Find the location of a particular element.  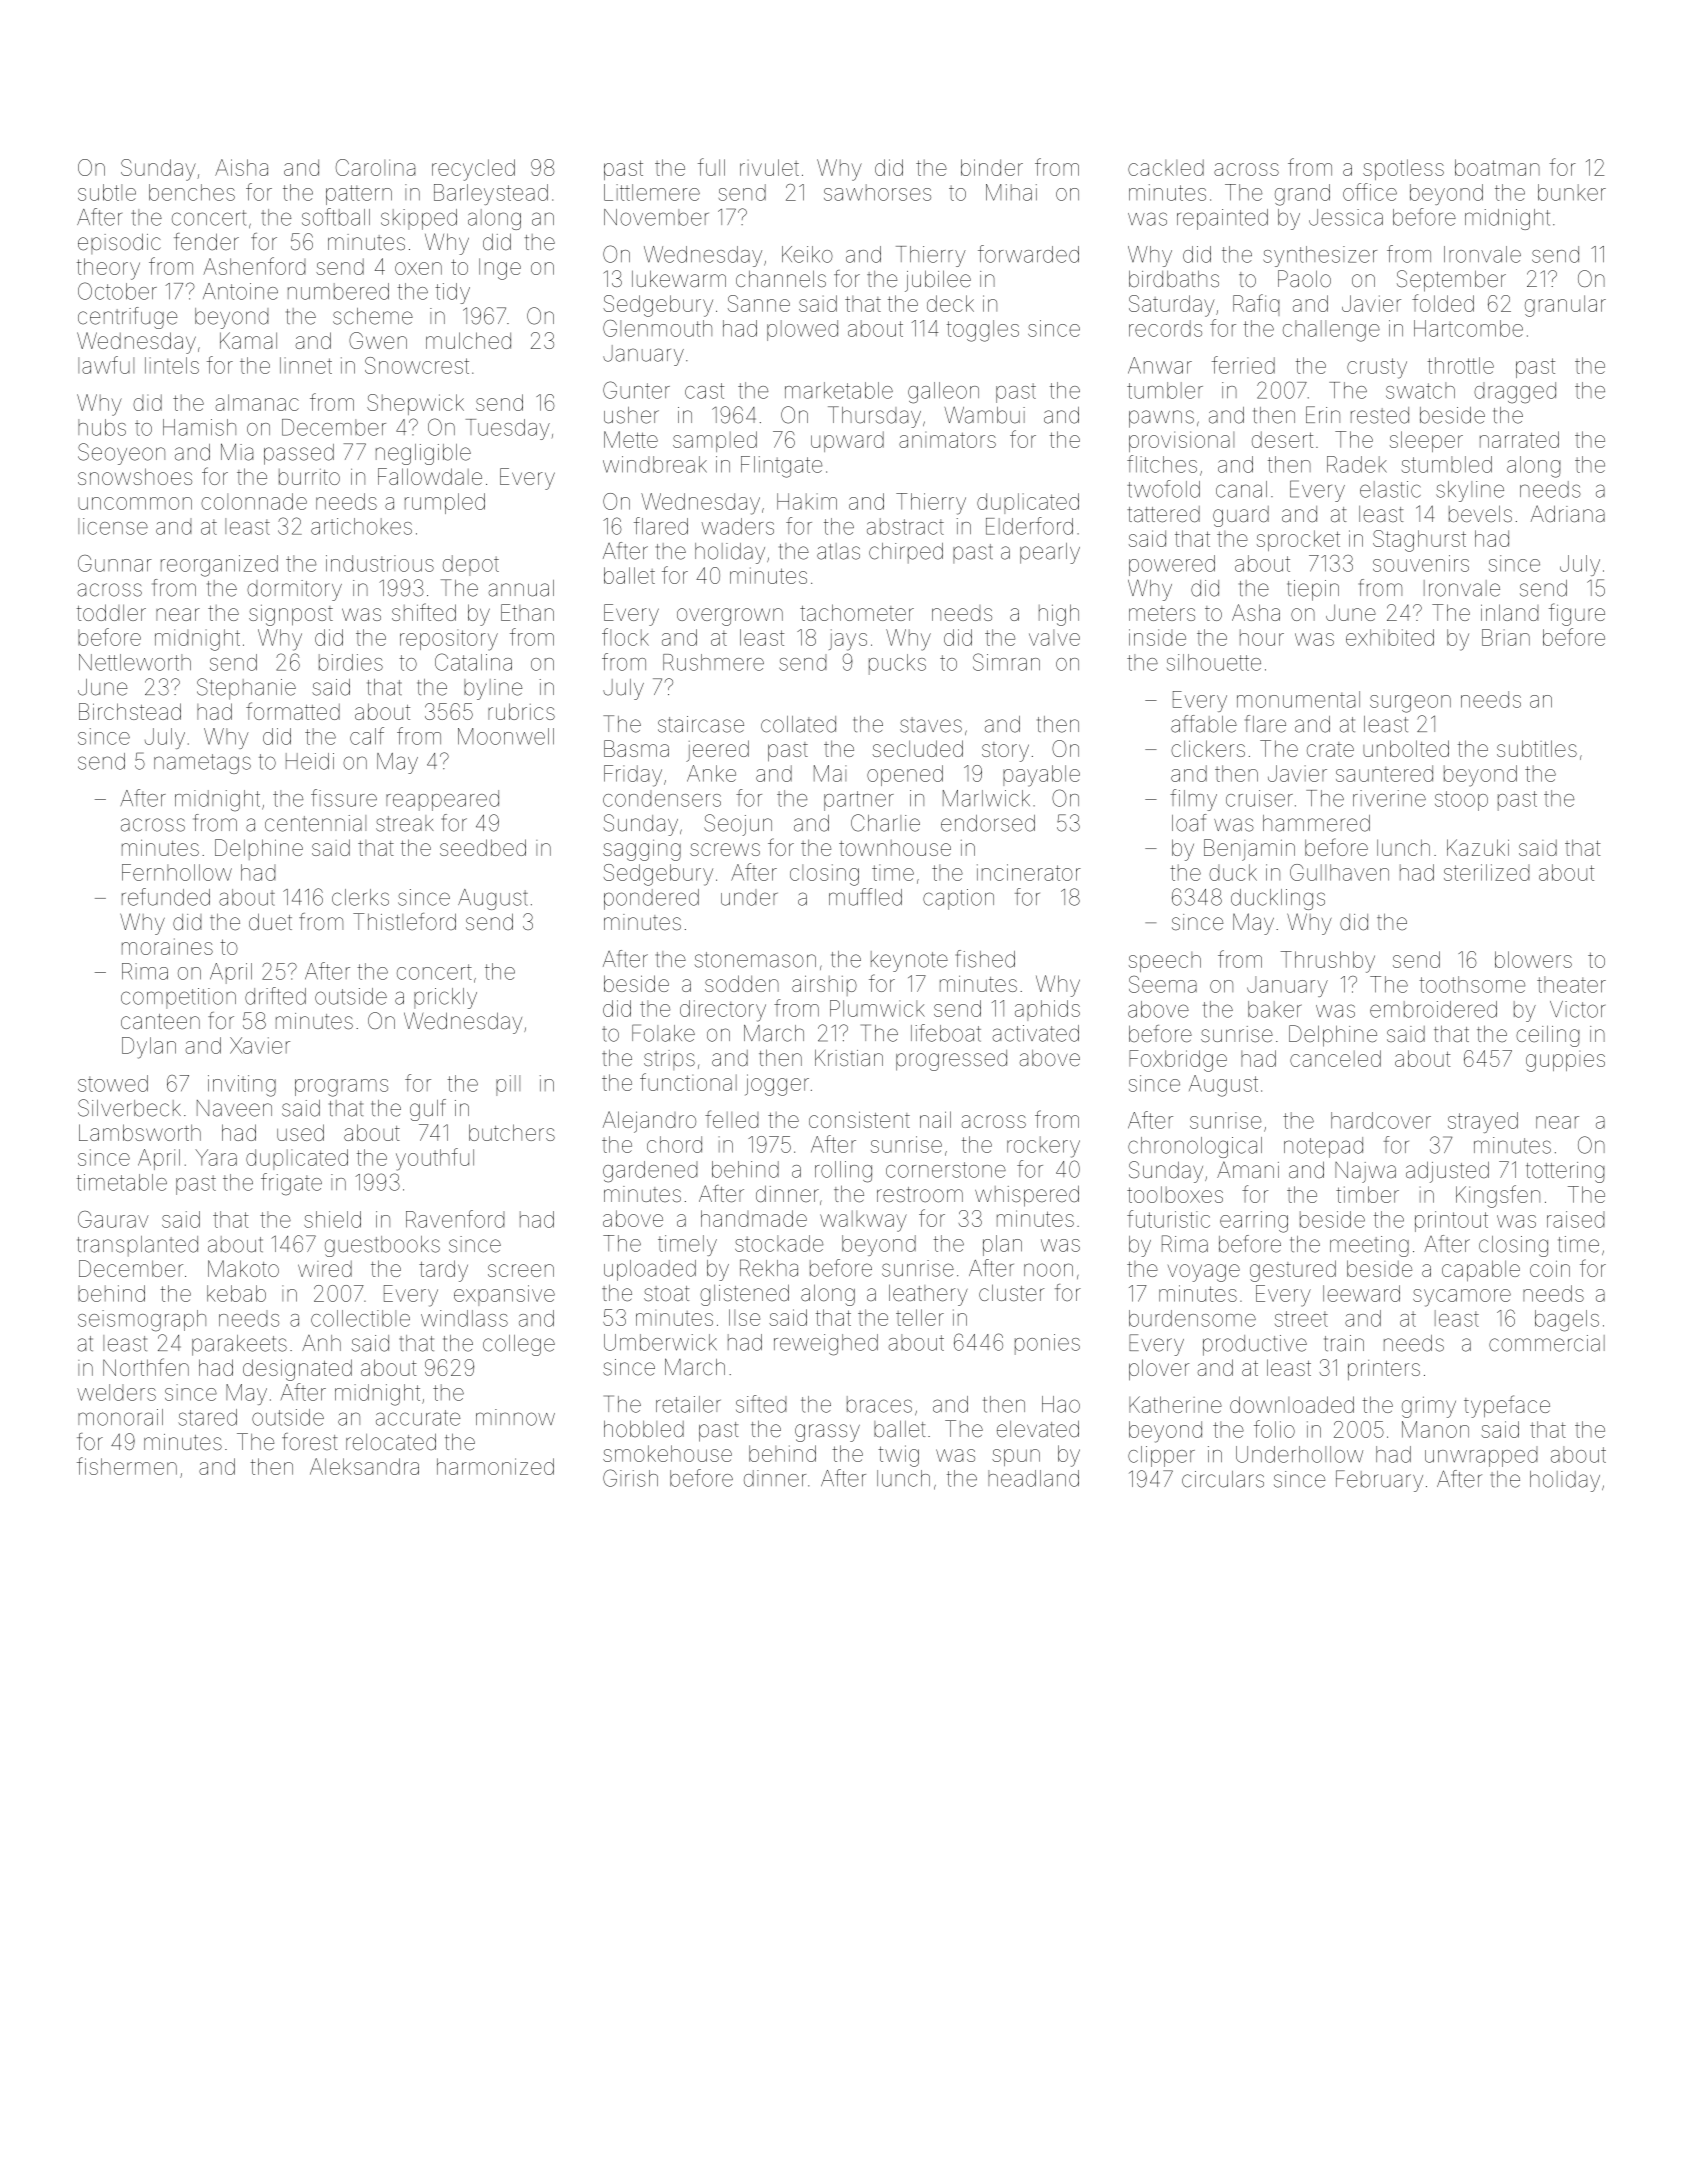

stockade is located at coordinates (779, 1243).
